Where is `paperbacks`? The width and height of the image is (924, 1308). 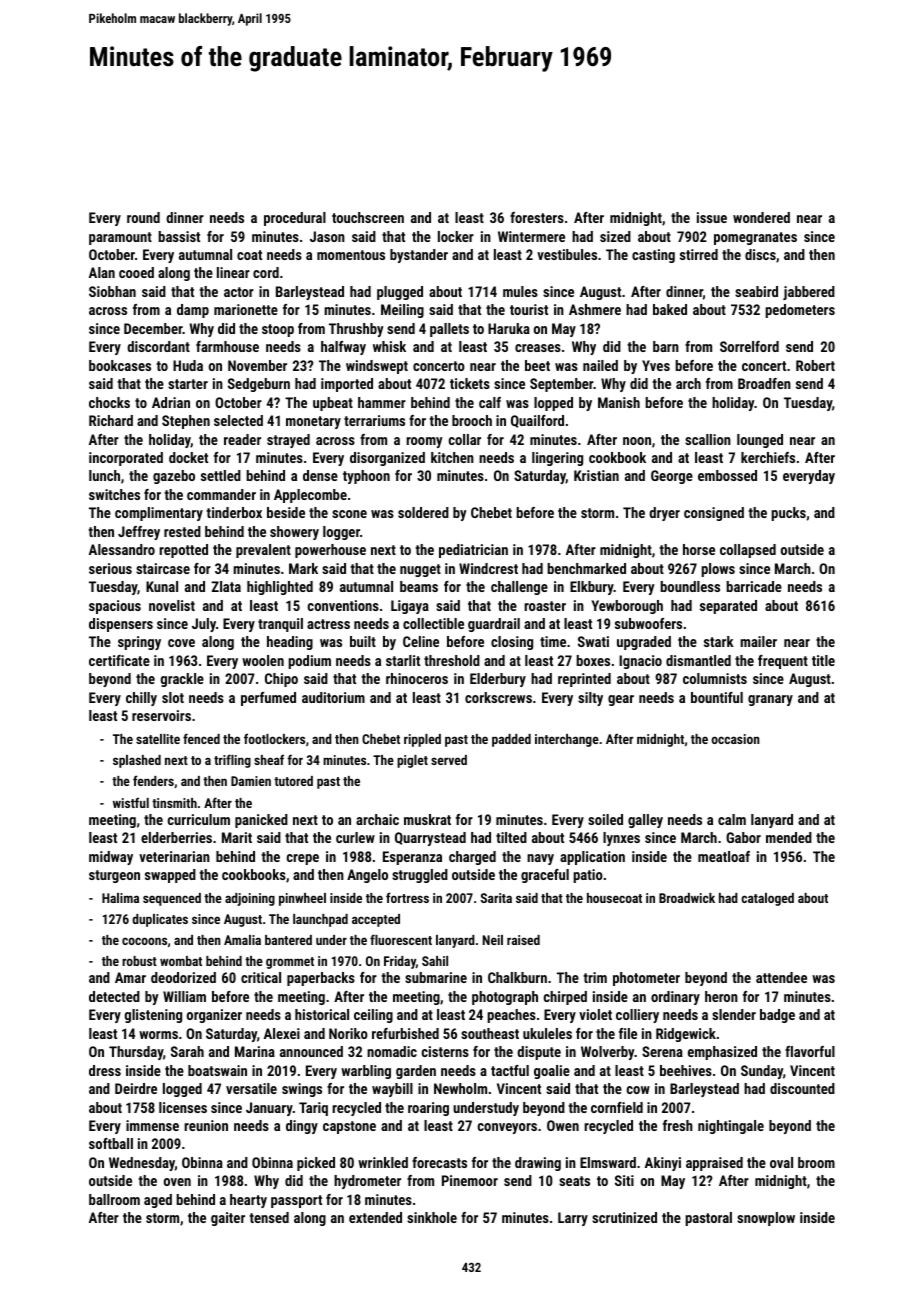 paperbacks is located at coordinates (321, 979).
